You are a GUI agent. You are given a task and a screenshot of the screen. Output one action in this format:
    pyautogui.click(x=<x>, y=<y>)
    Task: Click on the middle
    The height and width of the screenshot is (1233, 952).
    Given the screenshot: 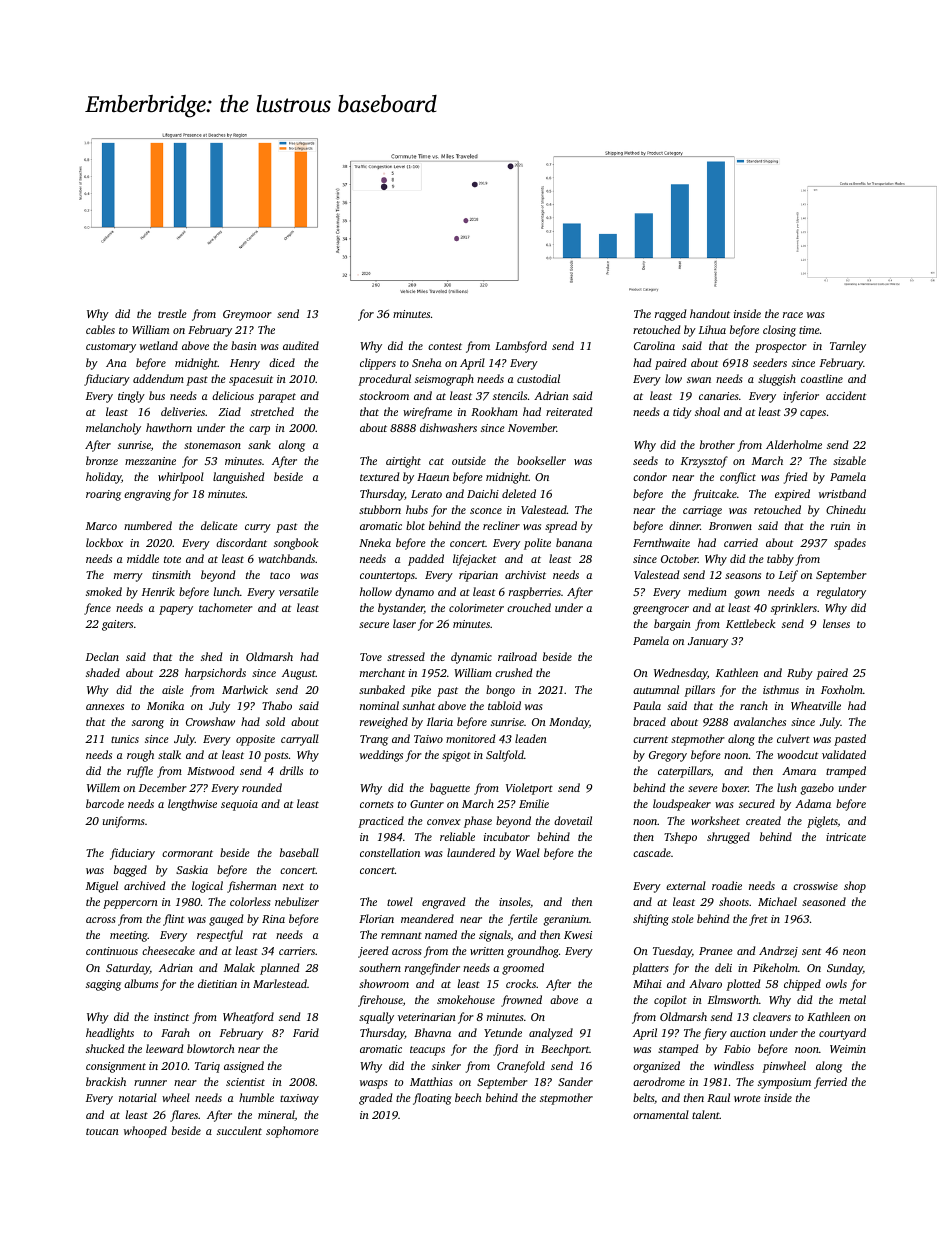 What is the action you would take?
    pyautogui.click(x=143, y=558)
